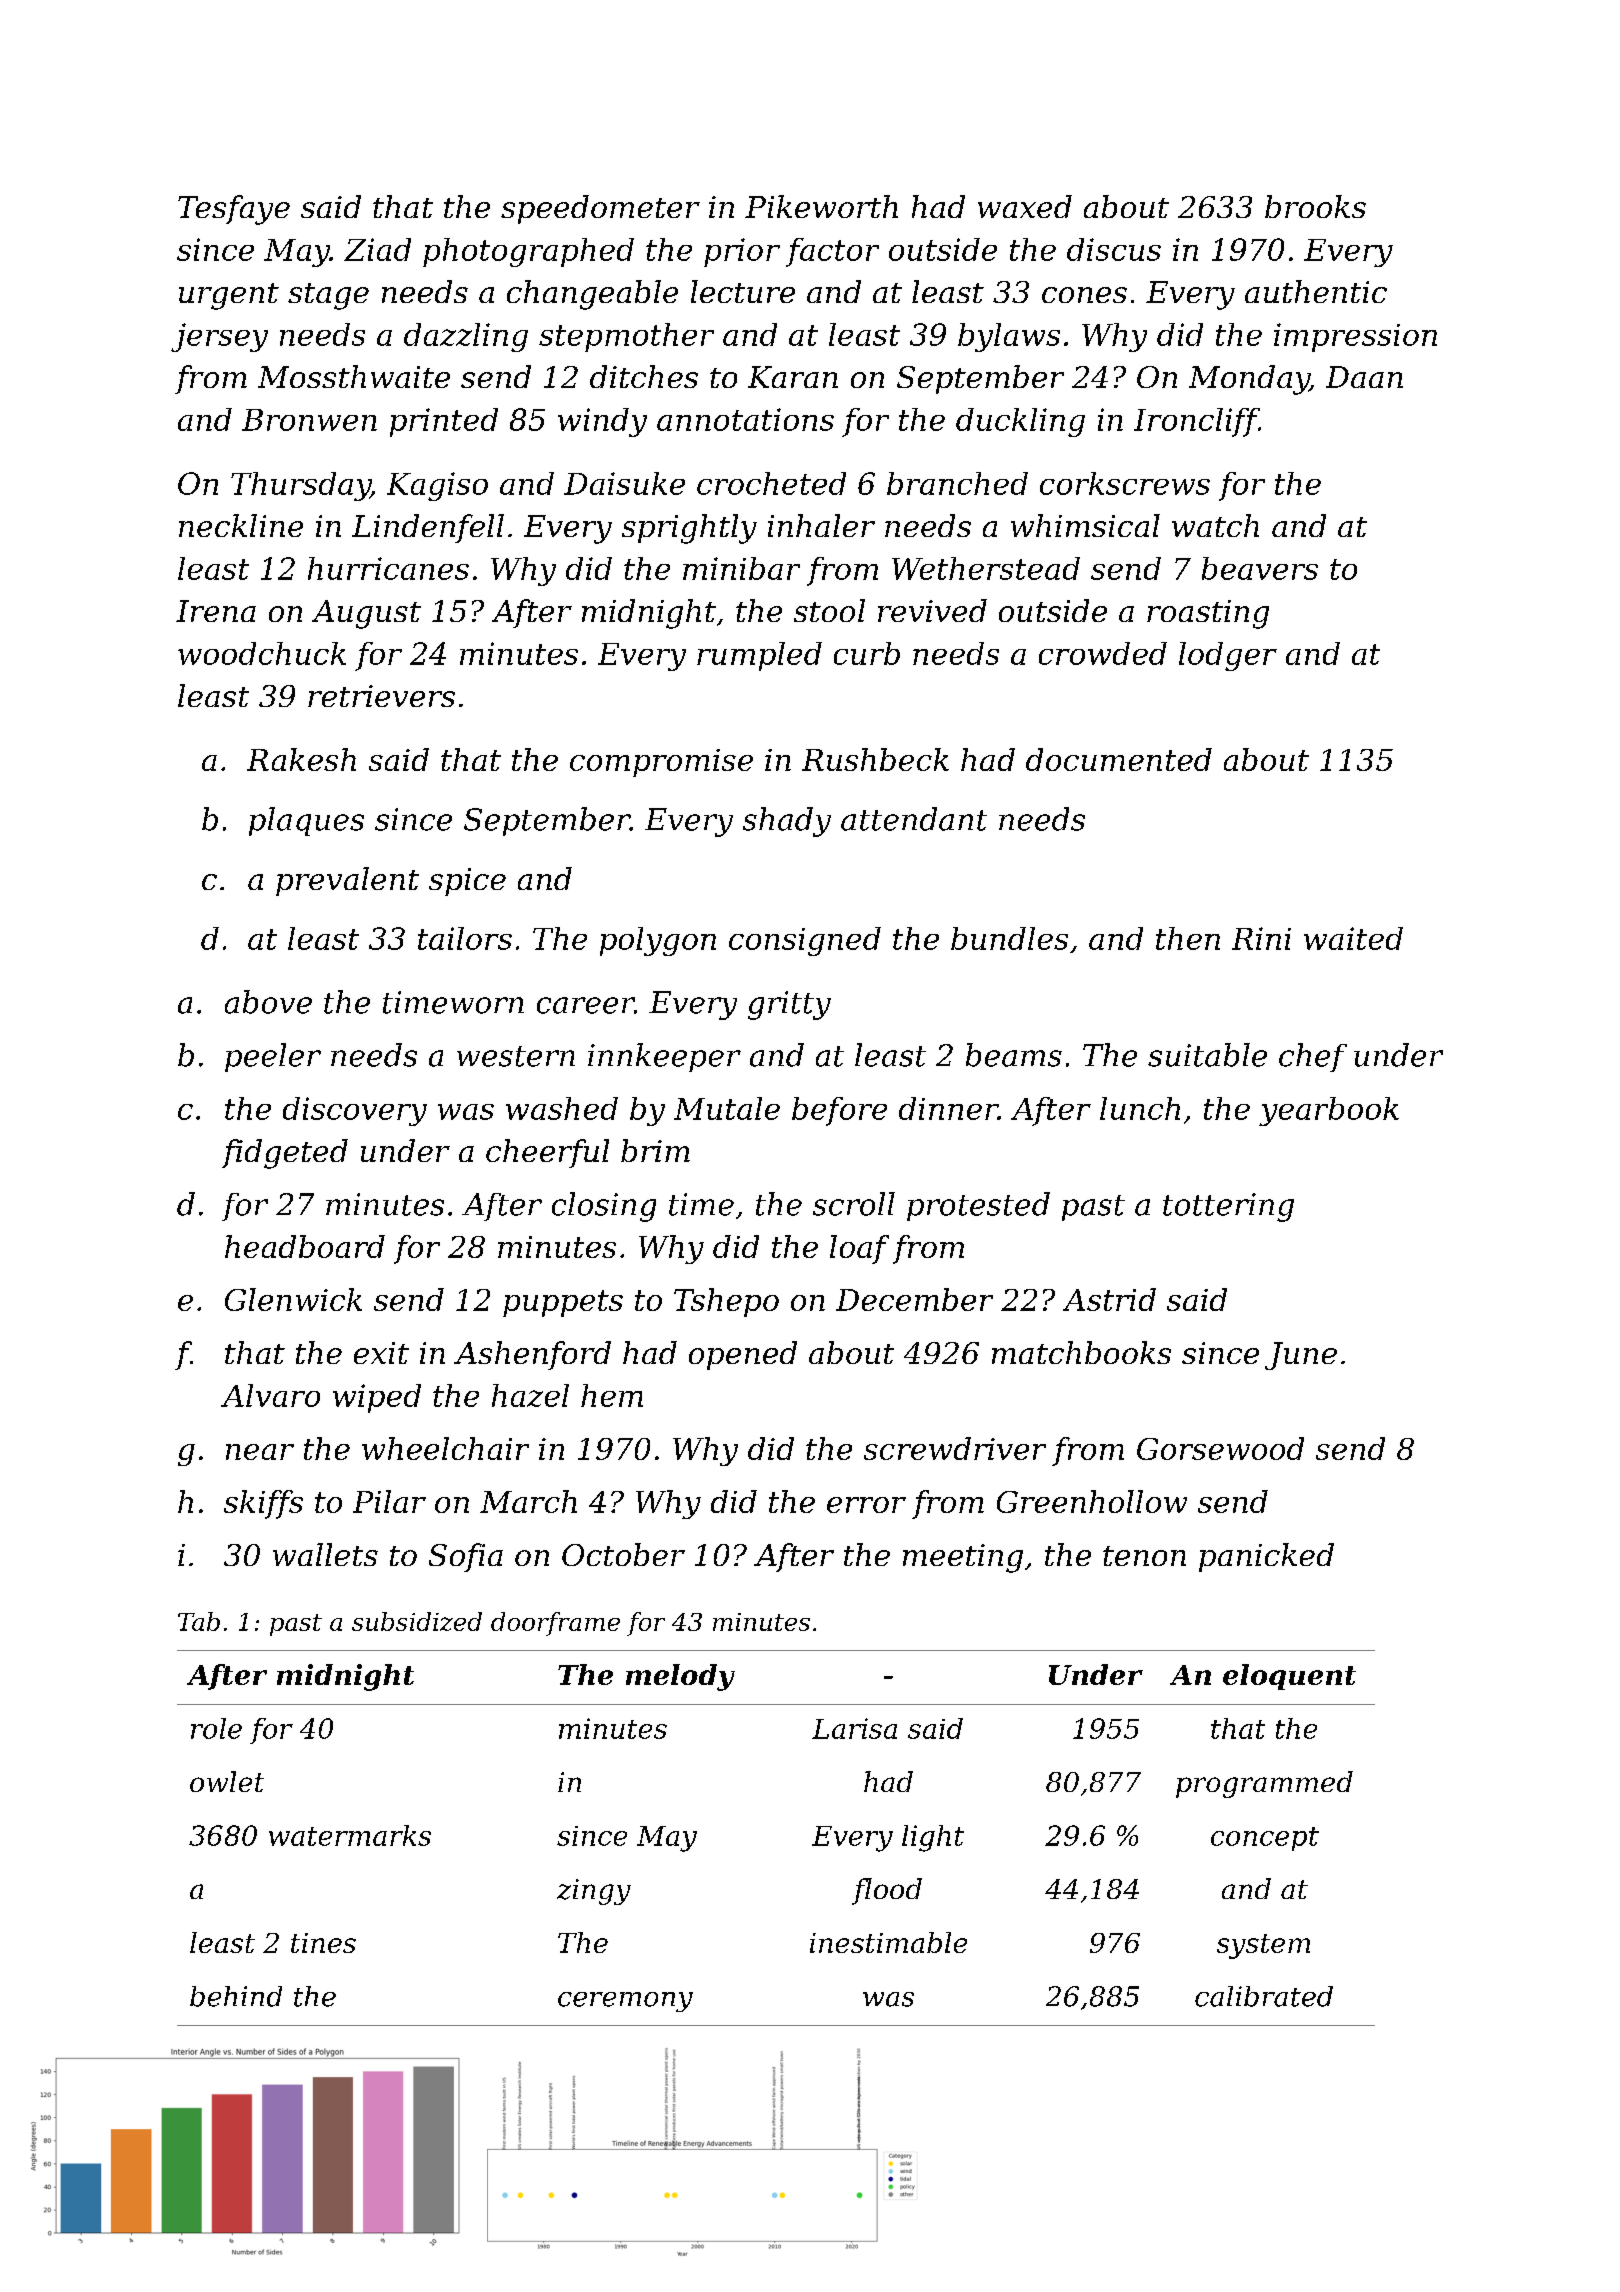 Image resolution: width=1620 pixels, height=2292 pixels. I want to click on Lindenfell, so click(428, 528).
